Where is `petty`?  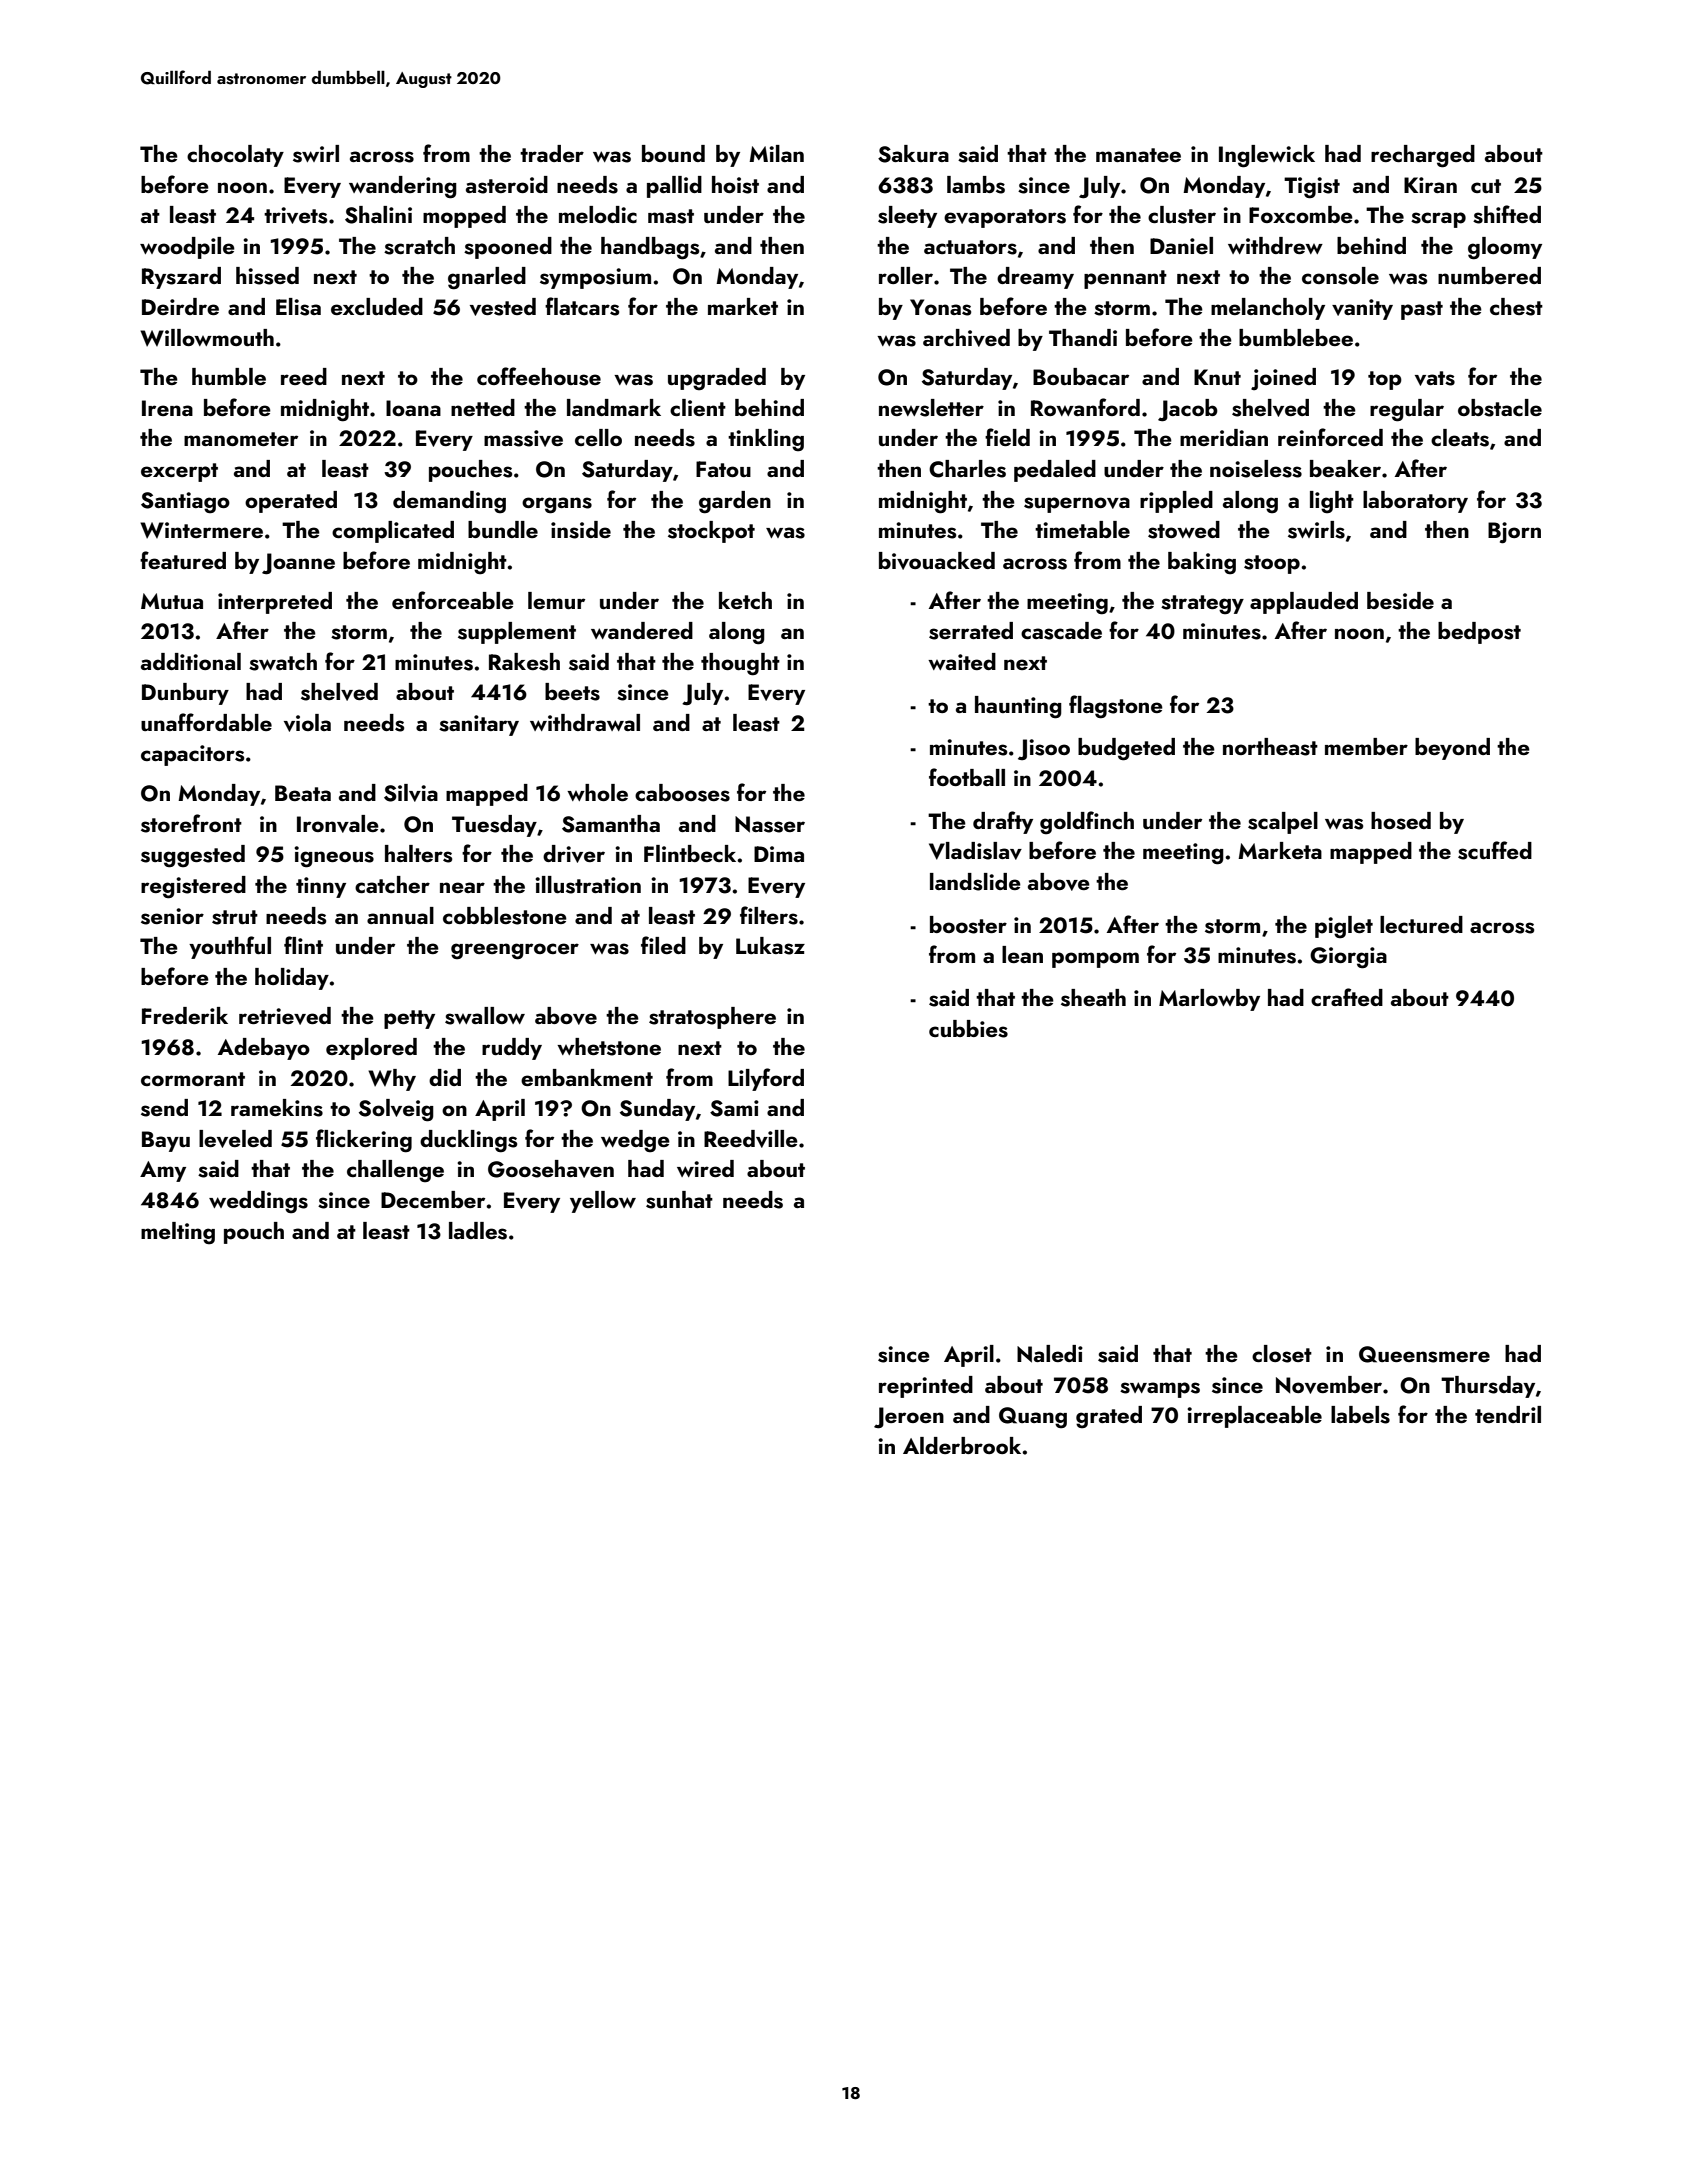
petty is located at coordinates (409, 1019).
